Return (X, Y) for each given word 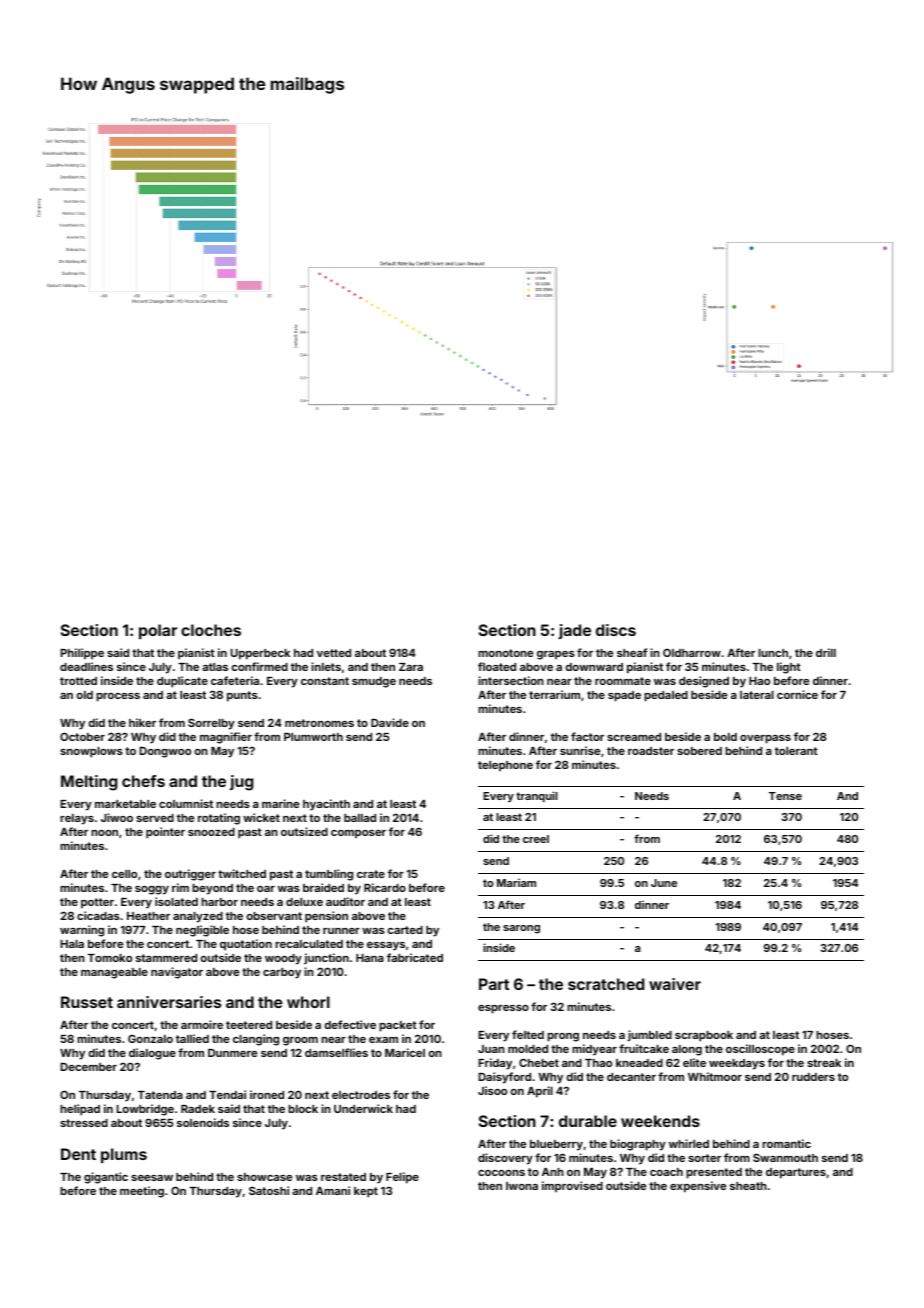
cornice (797, 694)
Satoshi (269, 1190)
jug (241, 783)
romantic (786, 1143)
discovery (505, 1159)
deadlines (86, 666)
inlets (326, 666)
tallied (192, 1038)
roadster (651, 751)
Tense (785, 796)
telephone (505, 766)
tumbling (329, 875)
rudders (813, 1077)
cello (124, 874)
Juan (491, 1049)
